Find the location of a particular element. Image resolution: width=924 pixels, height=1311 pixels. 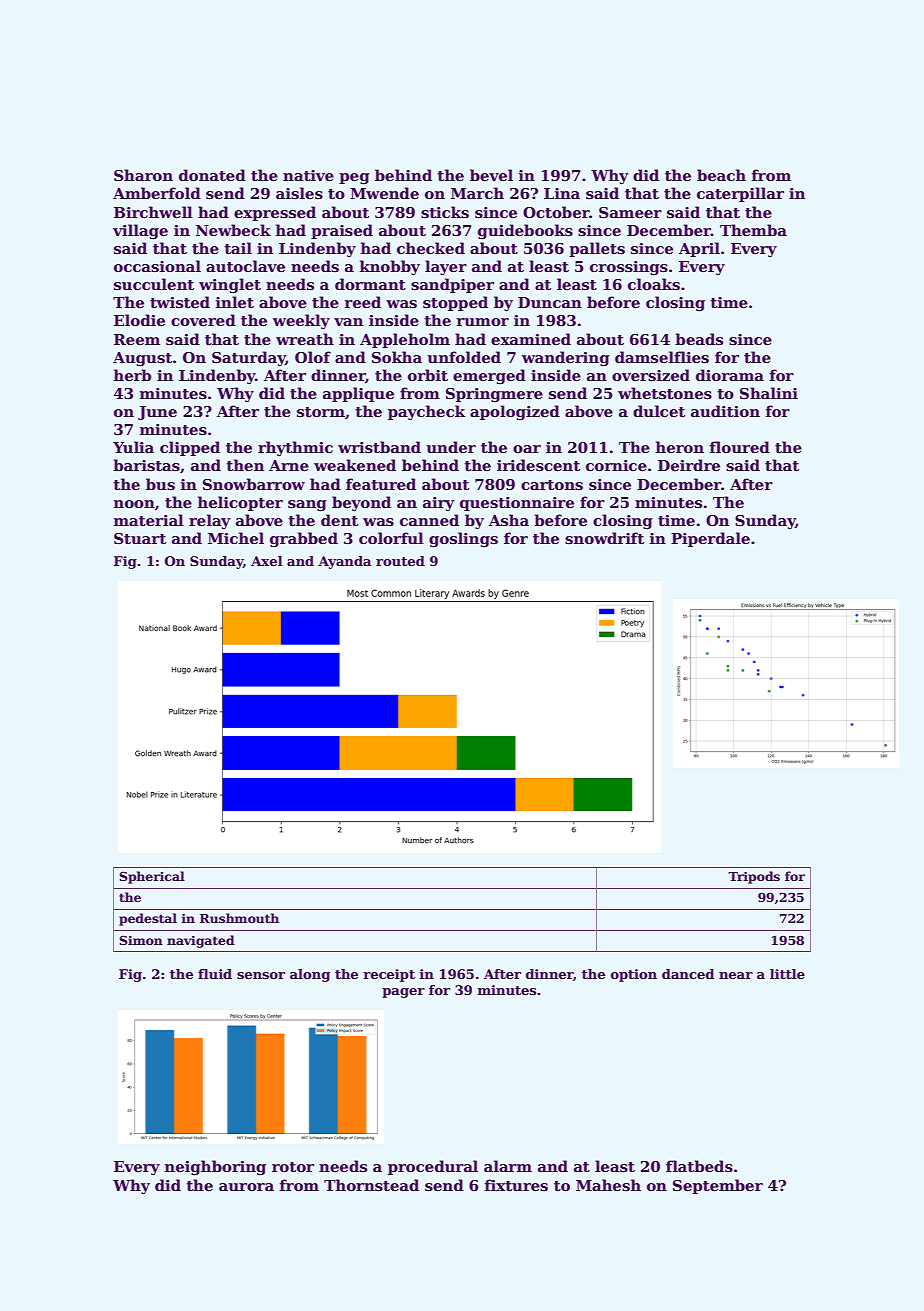

pedestal is located at coordinates (148, 919).
